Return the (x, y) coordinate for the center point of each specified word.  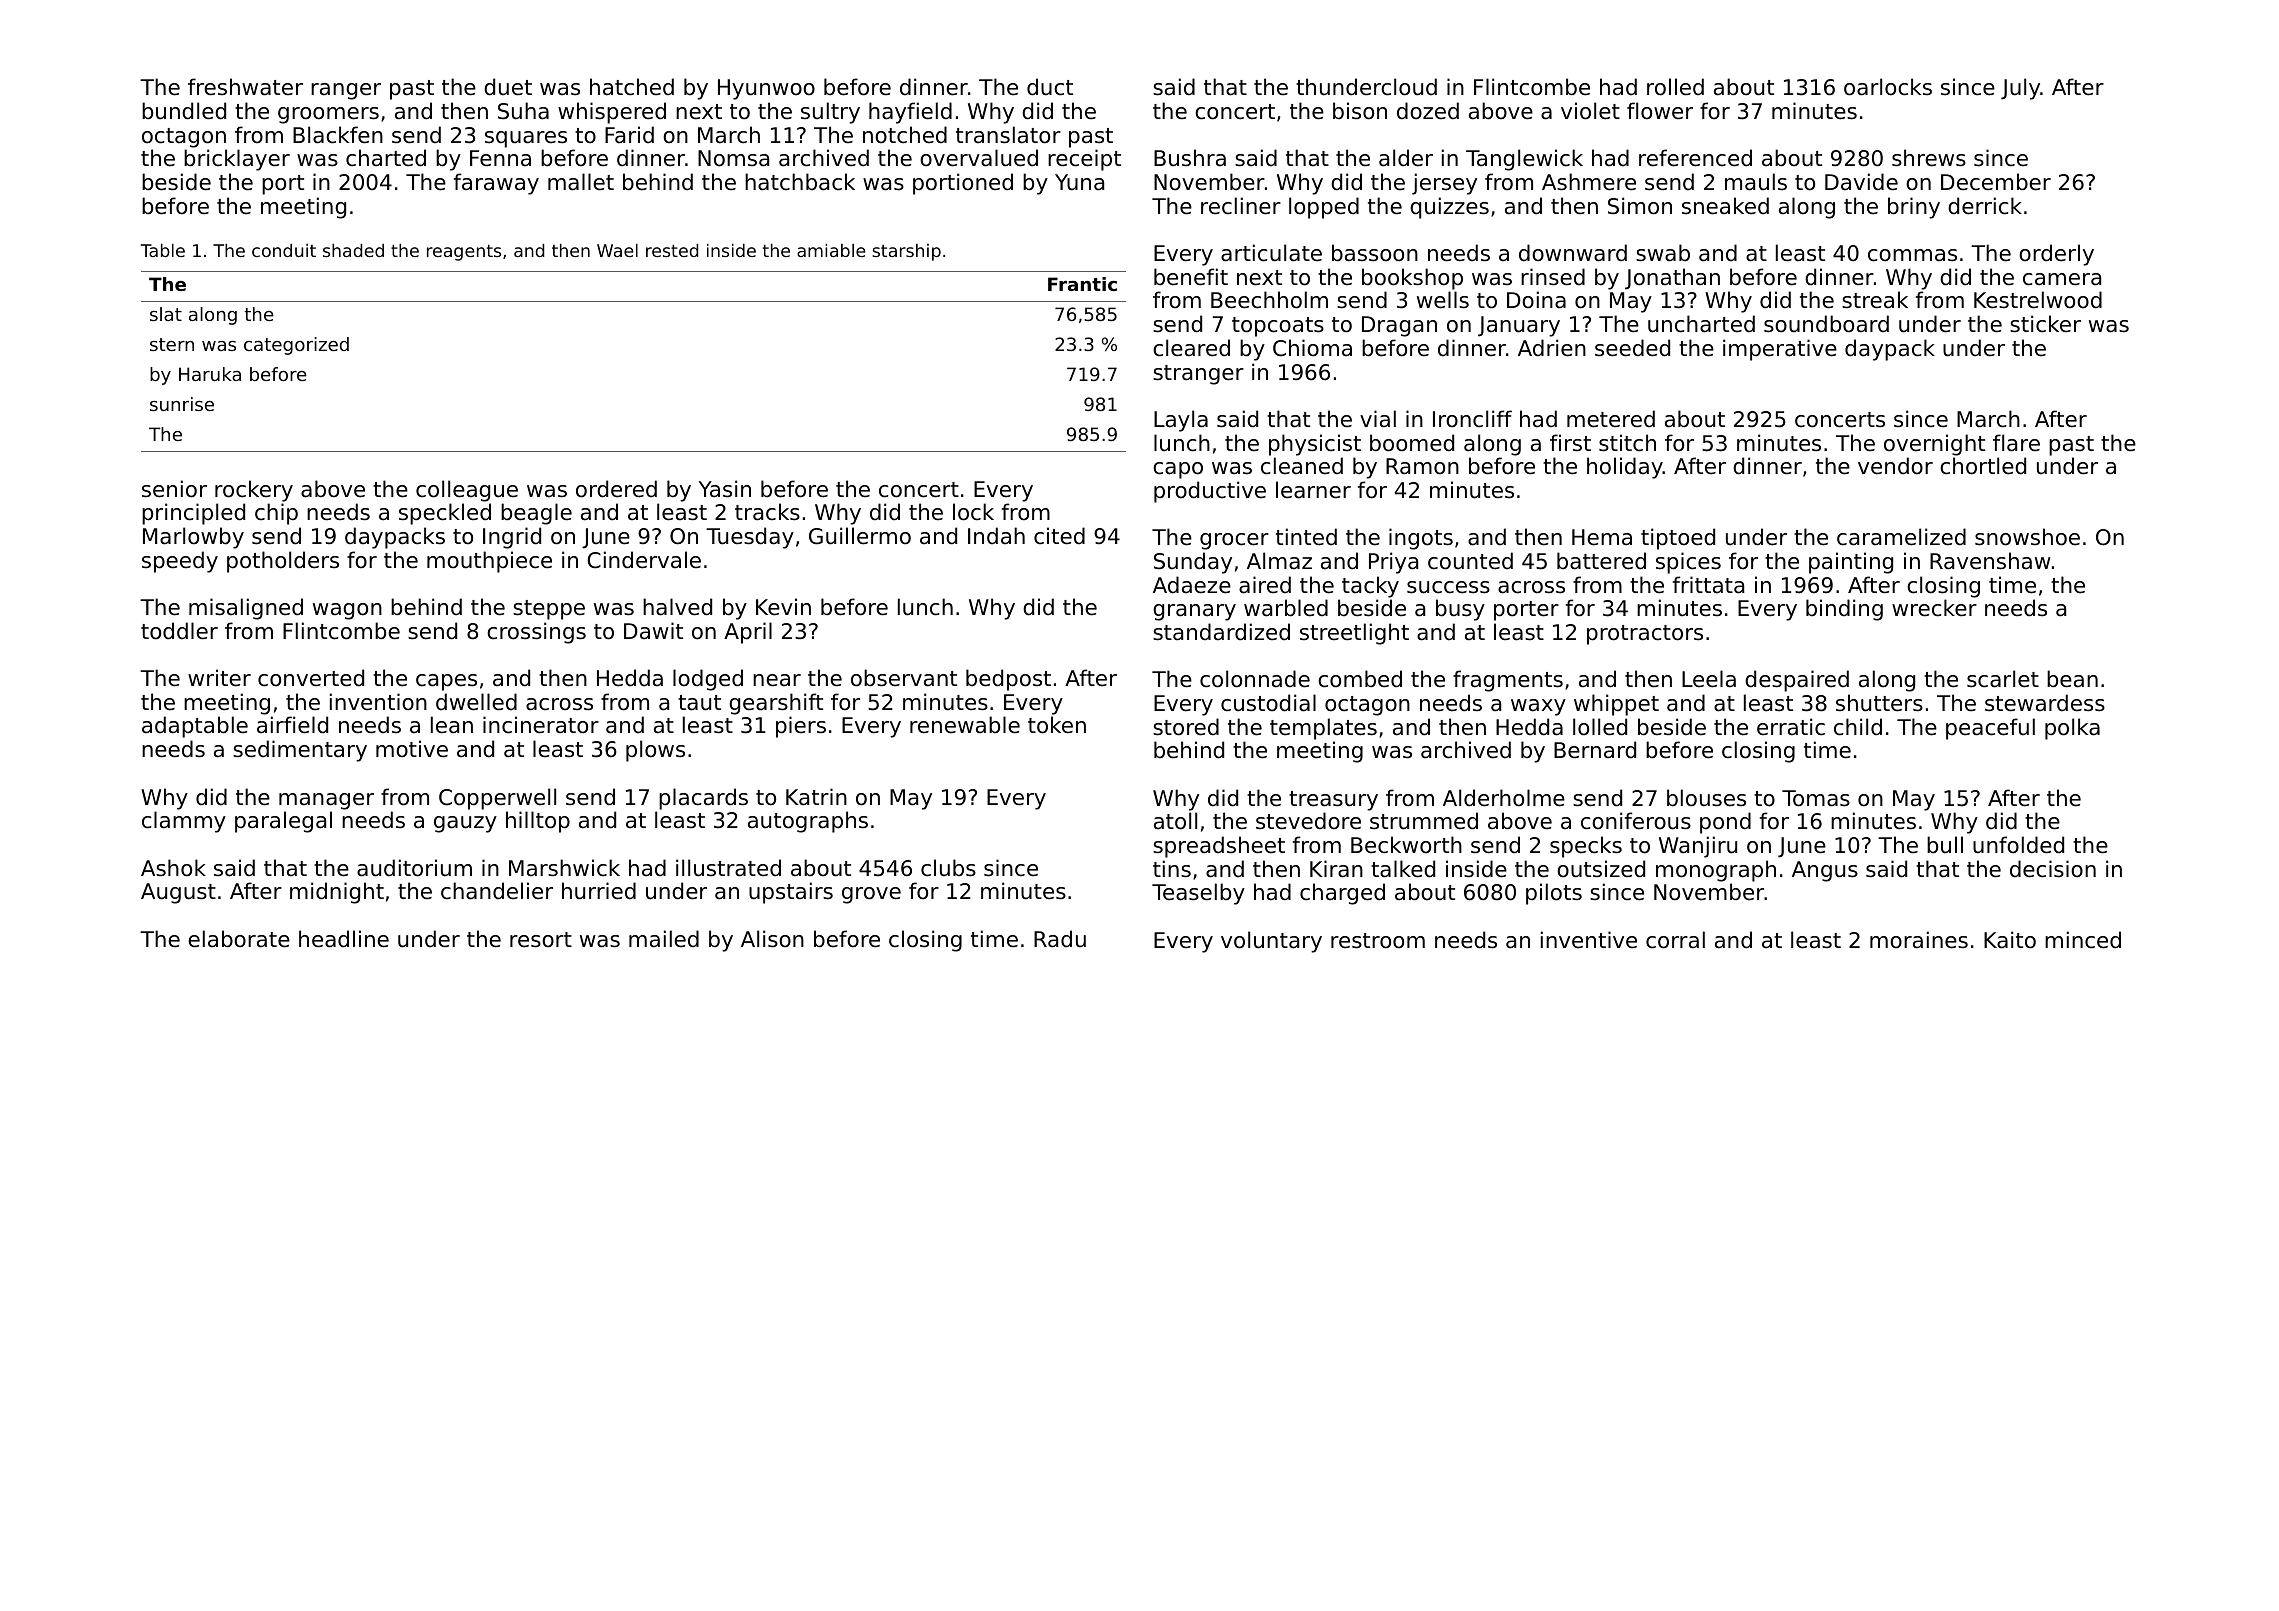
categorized (296, 346)
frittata (1708, 585)
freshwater (245, 87)
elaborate (239, 939)
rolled (1675, 87)
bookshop (1412, 279)
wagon (347, 611)
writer (219, 678)
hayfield (910, 113)
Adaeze (1192, 585)
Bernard (1595, 750)
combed (1360, 679)
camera (2062, 279)
